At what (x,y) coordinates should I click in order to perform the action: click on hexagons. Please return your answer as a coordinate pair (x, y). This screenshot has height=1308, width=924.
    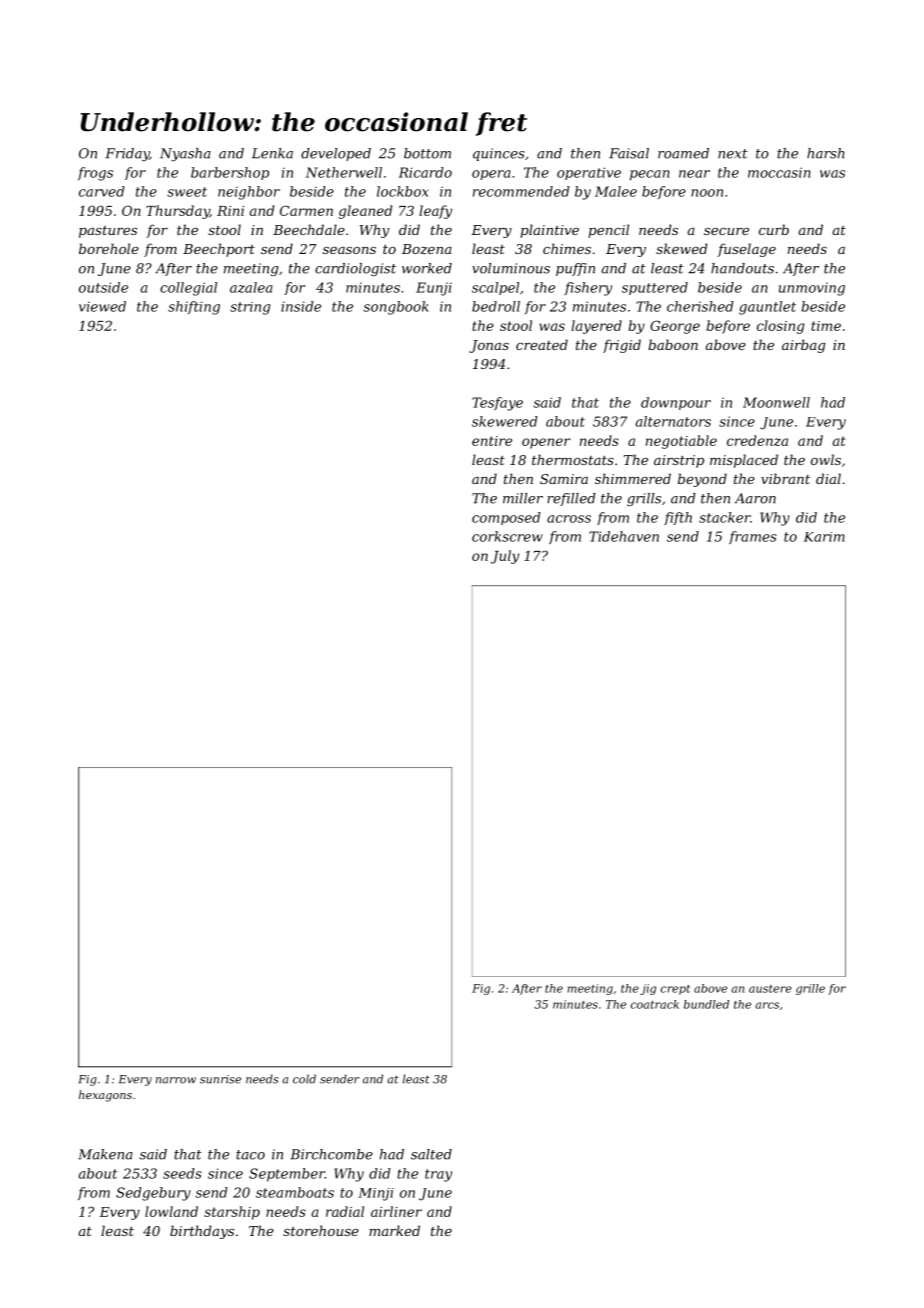
    Looking at the image, I should click on (105, 1096).
